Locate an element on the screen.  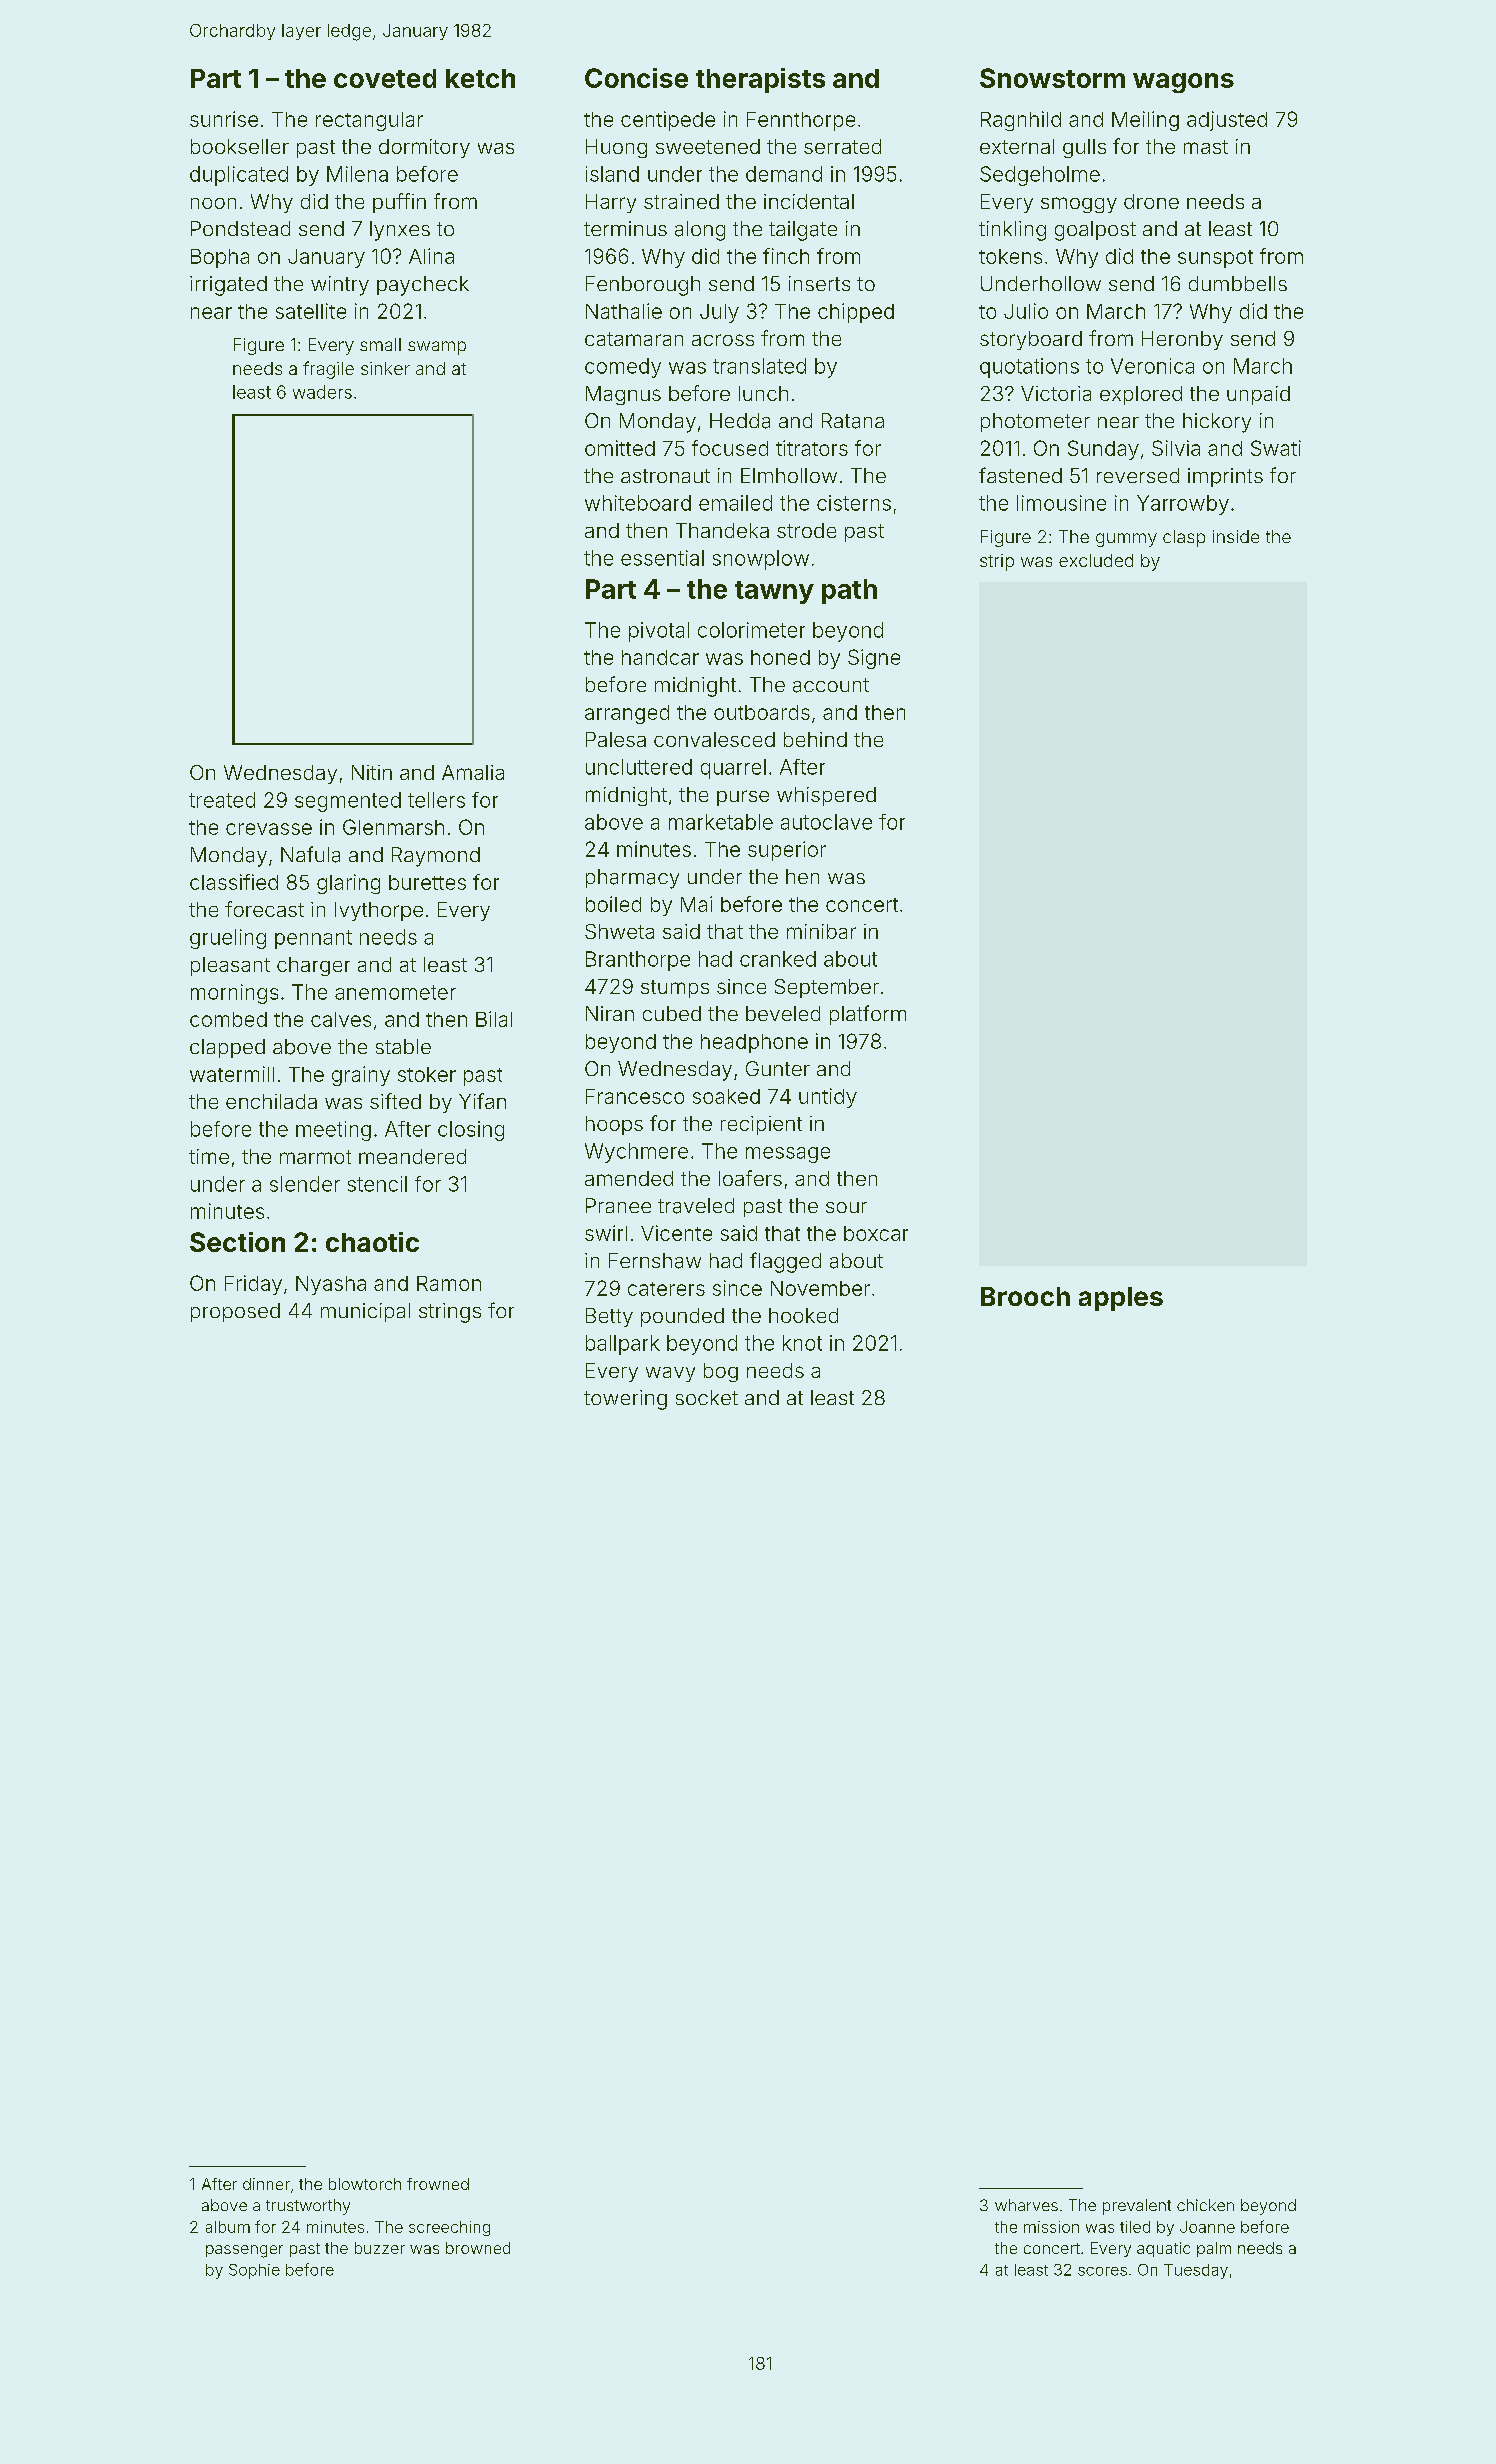
apples is located at coordinates (1121, 1299).
